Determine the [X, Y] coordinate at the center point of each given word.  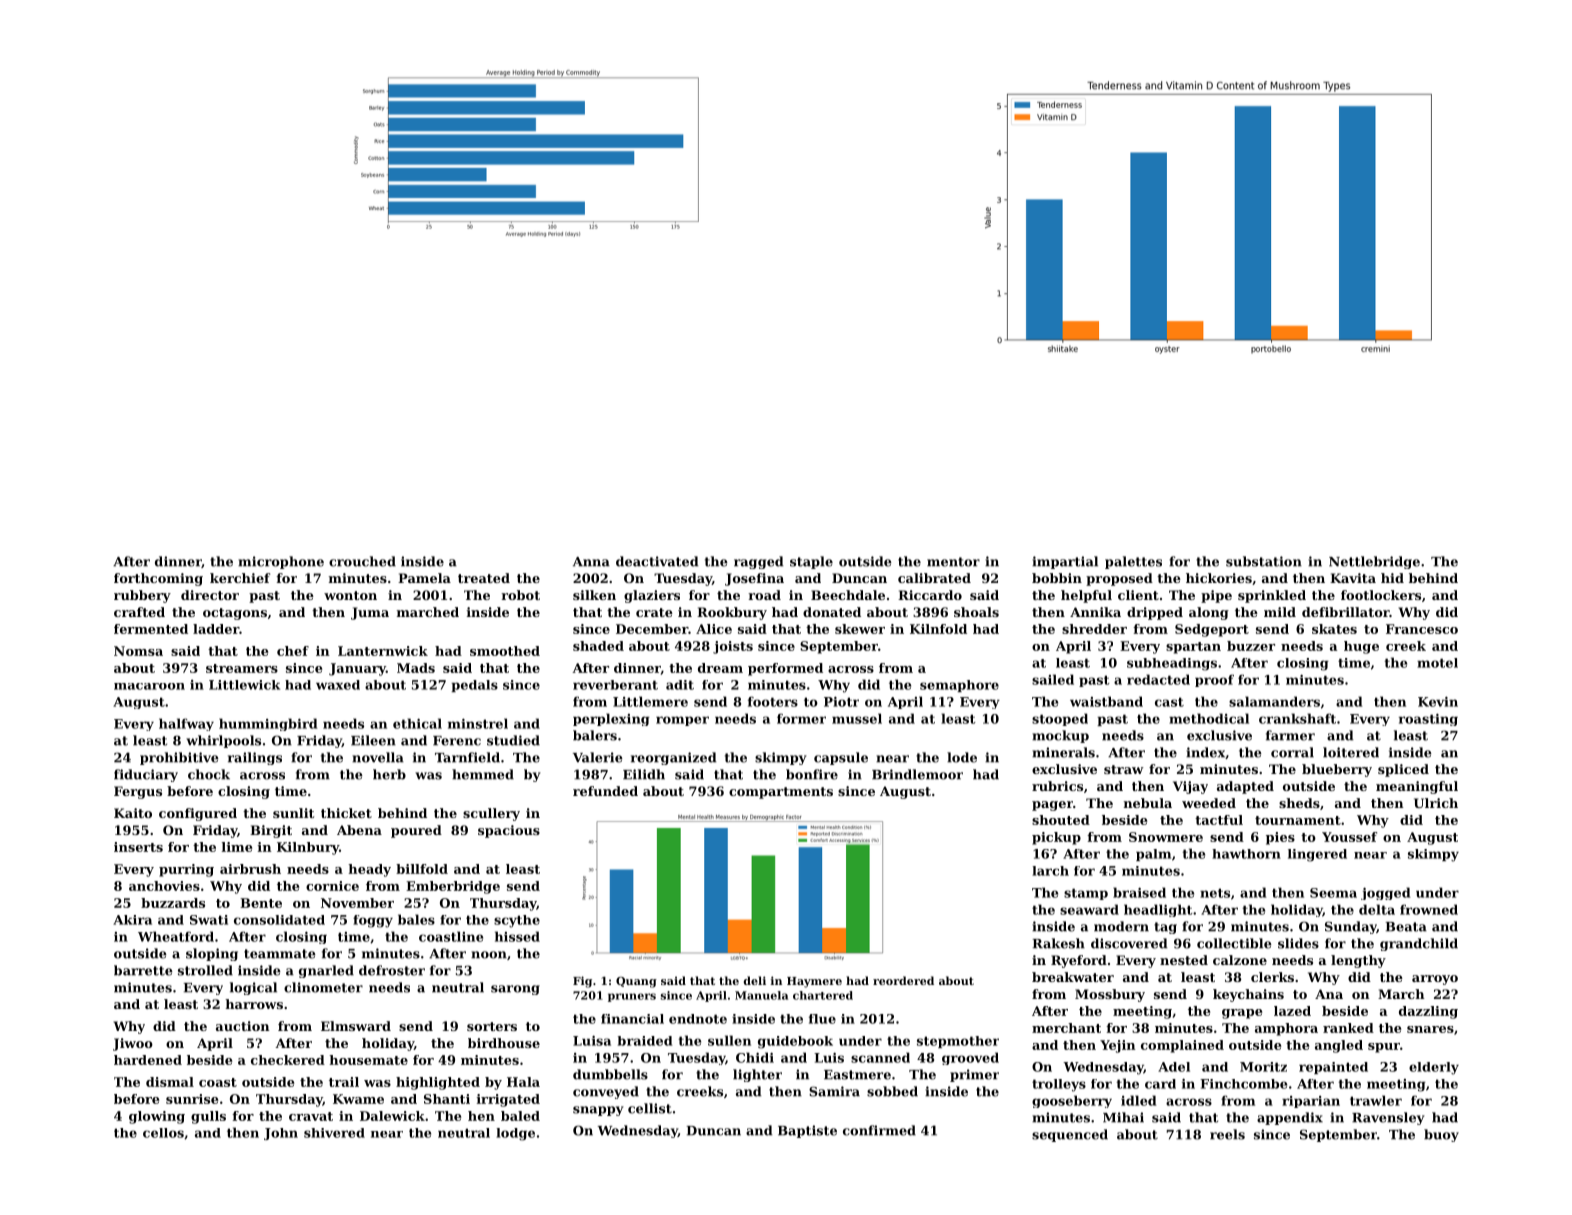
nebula [1148, 803]
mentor [953, 562]
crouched [362, 561]
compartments [781, 793]
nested [1184, 960]
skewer [860, 629]
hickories [1219, 578]
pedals [474, 686]
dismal [170, 1082]
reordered [903, 980]
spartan [1193, 648]
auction [243, 1026]
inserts [138, 847]
